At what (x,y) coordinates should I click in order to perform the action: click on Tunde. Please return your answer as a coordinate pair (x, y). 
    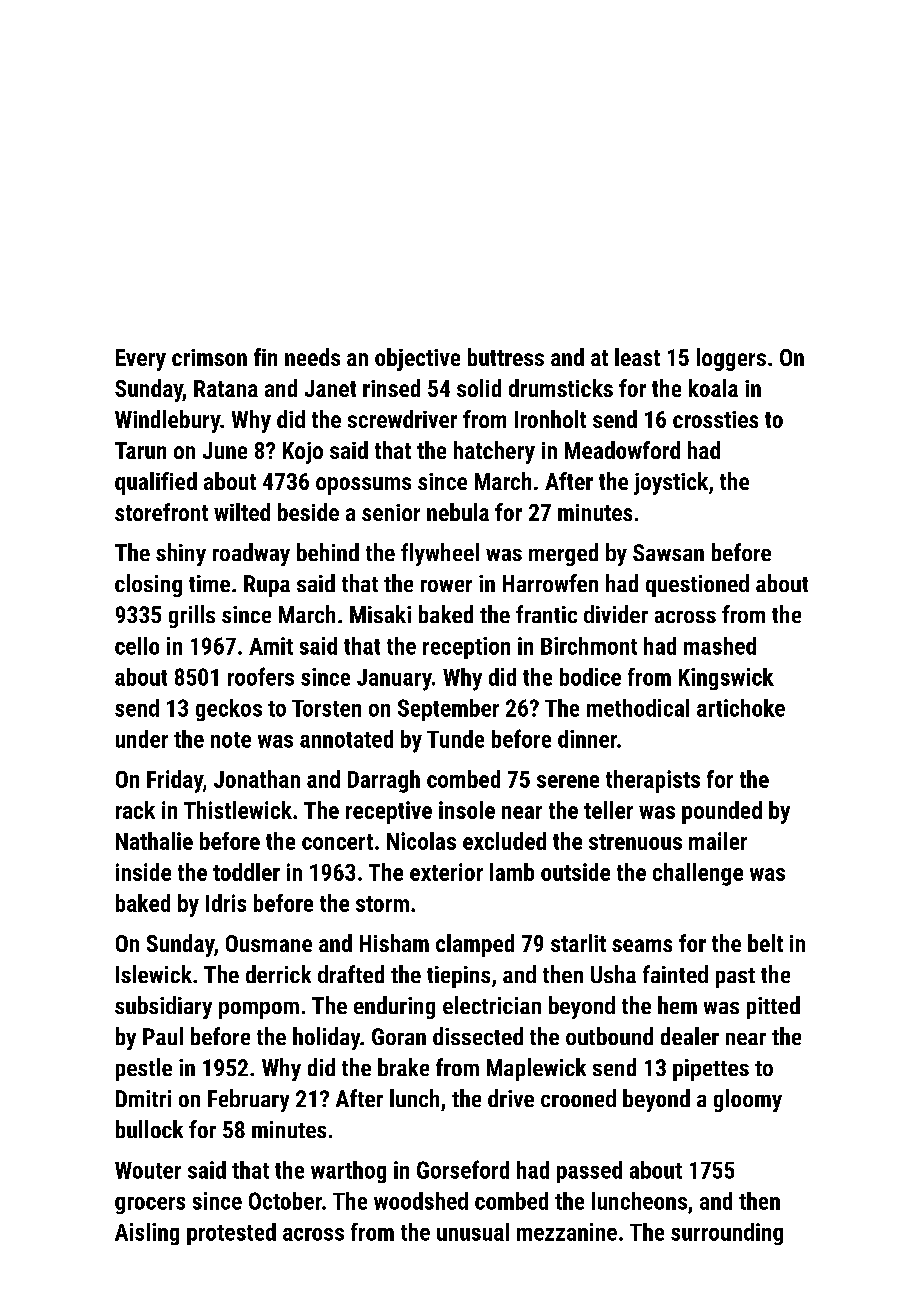
    Looking at the image, I should click on (455, 739).
